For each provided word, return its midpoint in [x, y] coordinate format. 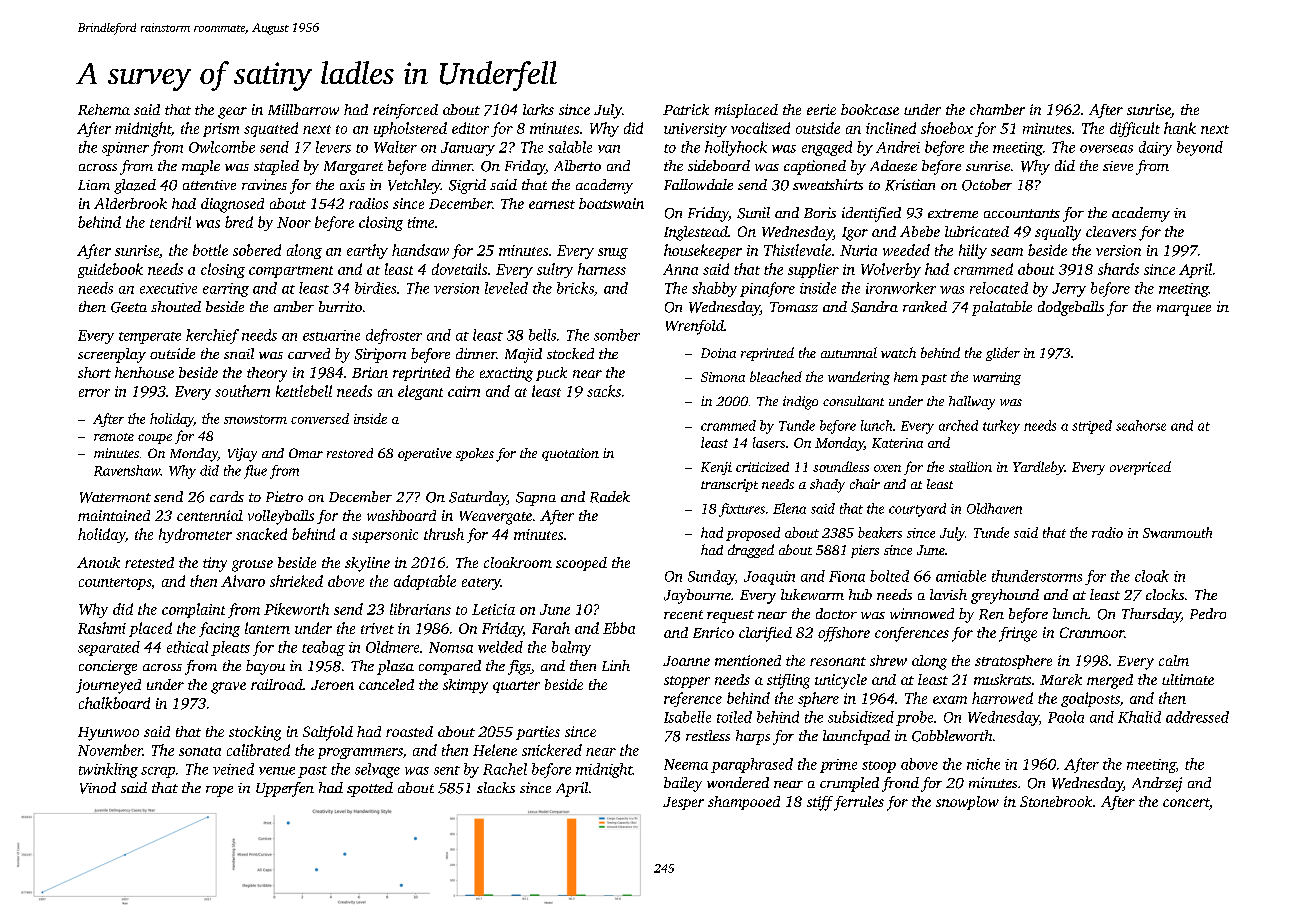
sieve [1118, 166]
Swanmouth [1177, 532]
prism [221, 130]
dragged [751, 551]
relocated [999, 288]
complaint [193, 610]
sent [447, 770]
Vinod [98, 788]
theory [267, 374]
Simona [723, 377]
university [695, 130]
